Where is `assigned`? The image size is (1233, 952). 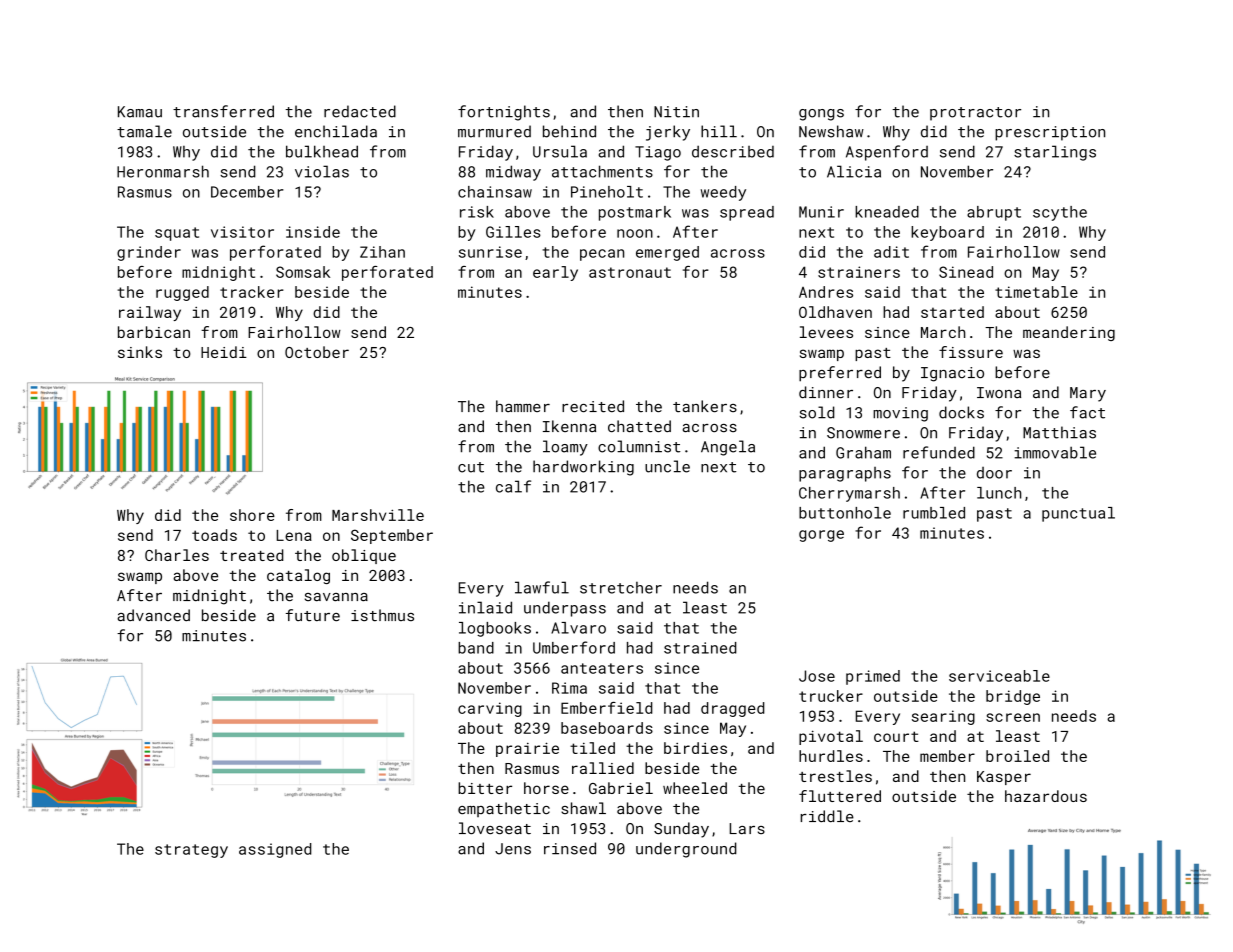
assigned is located at coordinates (275, 850).
